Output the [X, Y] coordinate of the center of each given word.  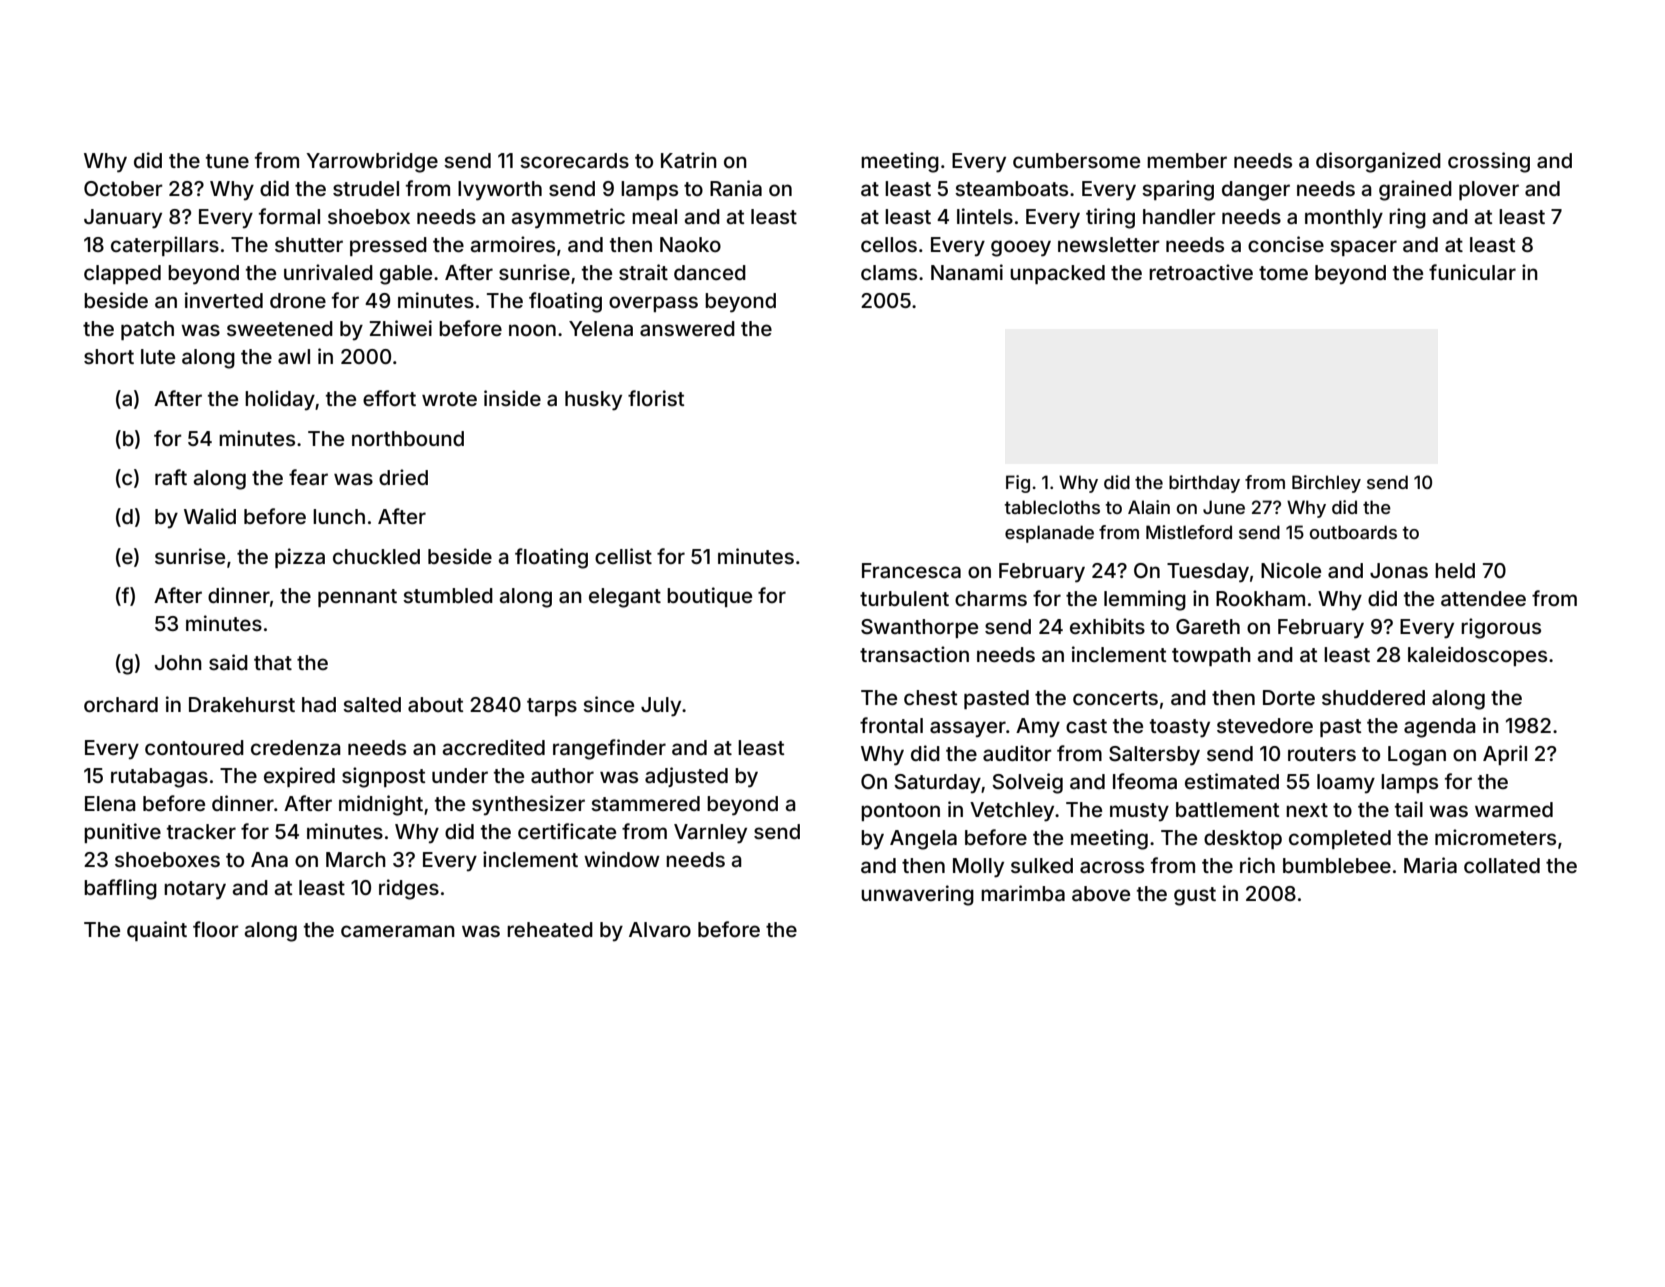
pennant [357, 598]
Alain [1149, 507]
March [356, 859]
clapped [122, 274]
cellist [623, 556]
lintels [985, 216]
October [123, 188]
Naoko [690, 244]
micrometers [1495, 837]
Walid [210, 516]
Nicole [1291, 570]
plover [1489, 190]
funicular [1472, 272]
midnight [381, 805]
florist [656, 398]
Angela [923, 840]
